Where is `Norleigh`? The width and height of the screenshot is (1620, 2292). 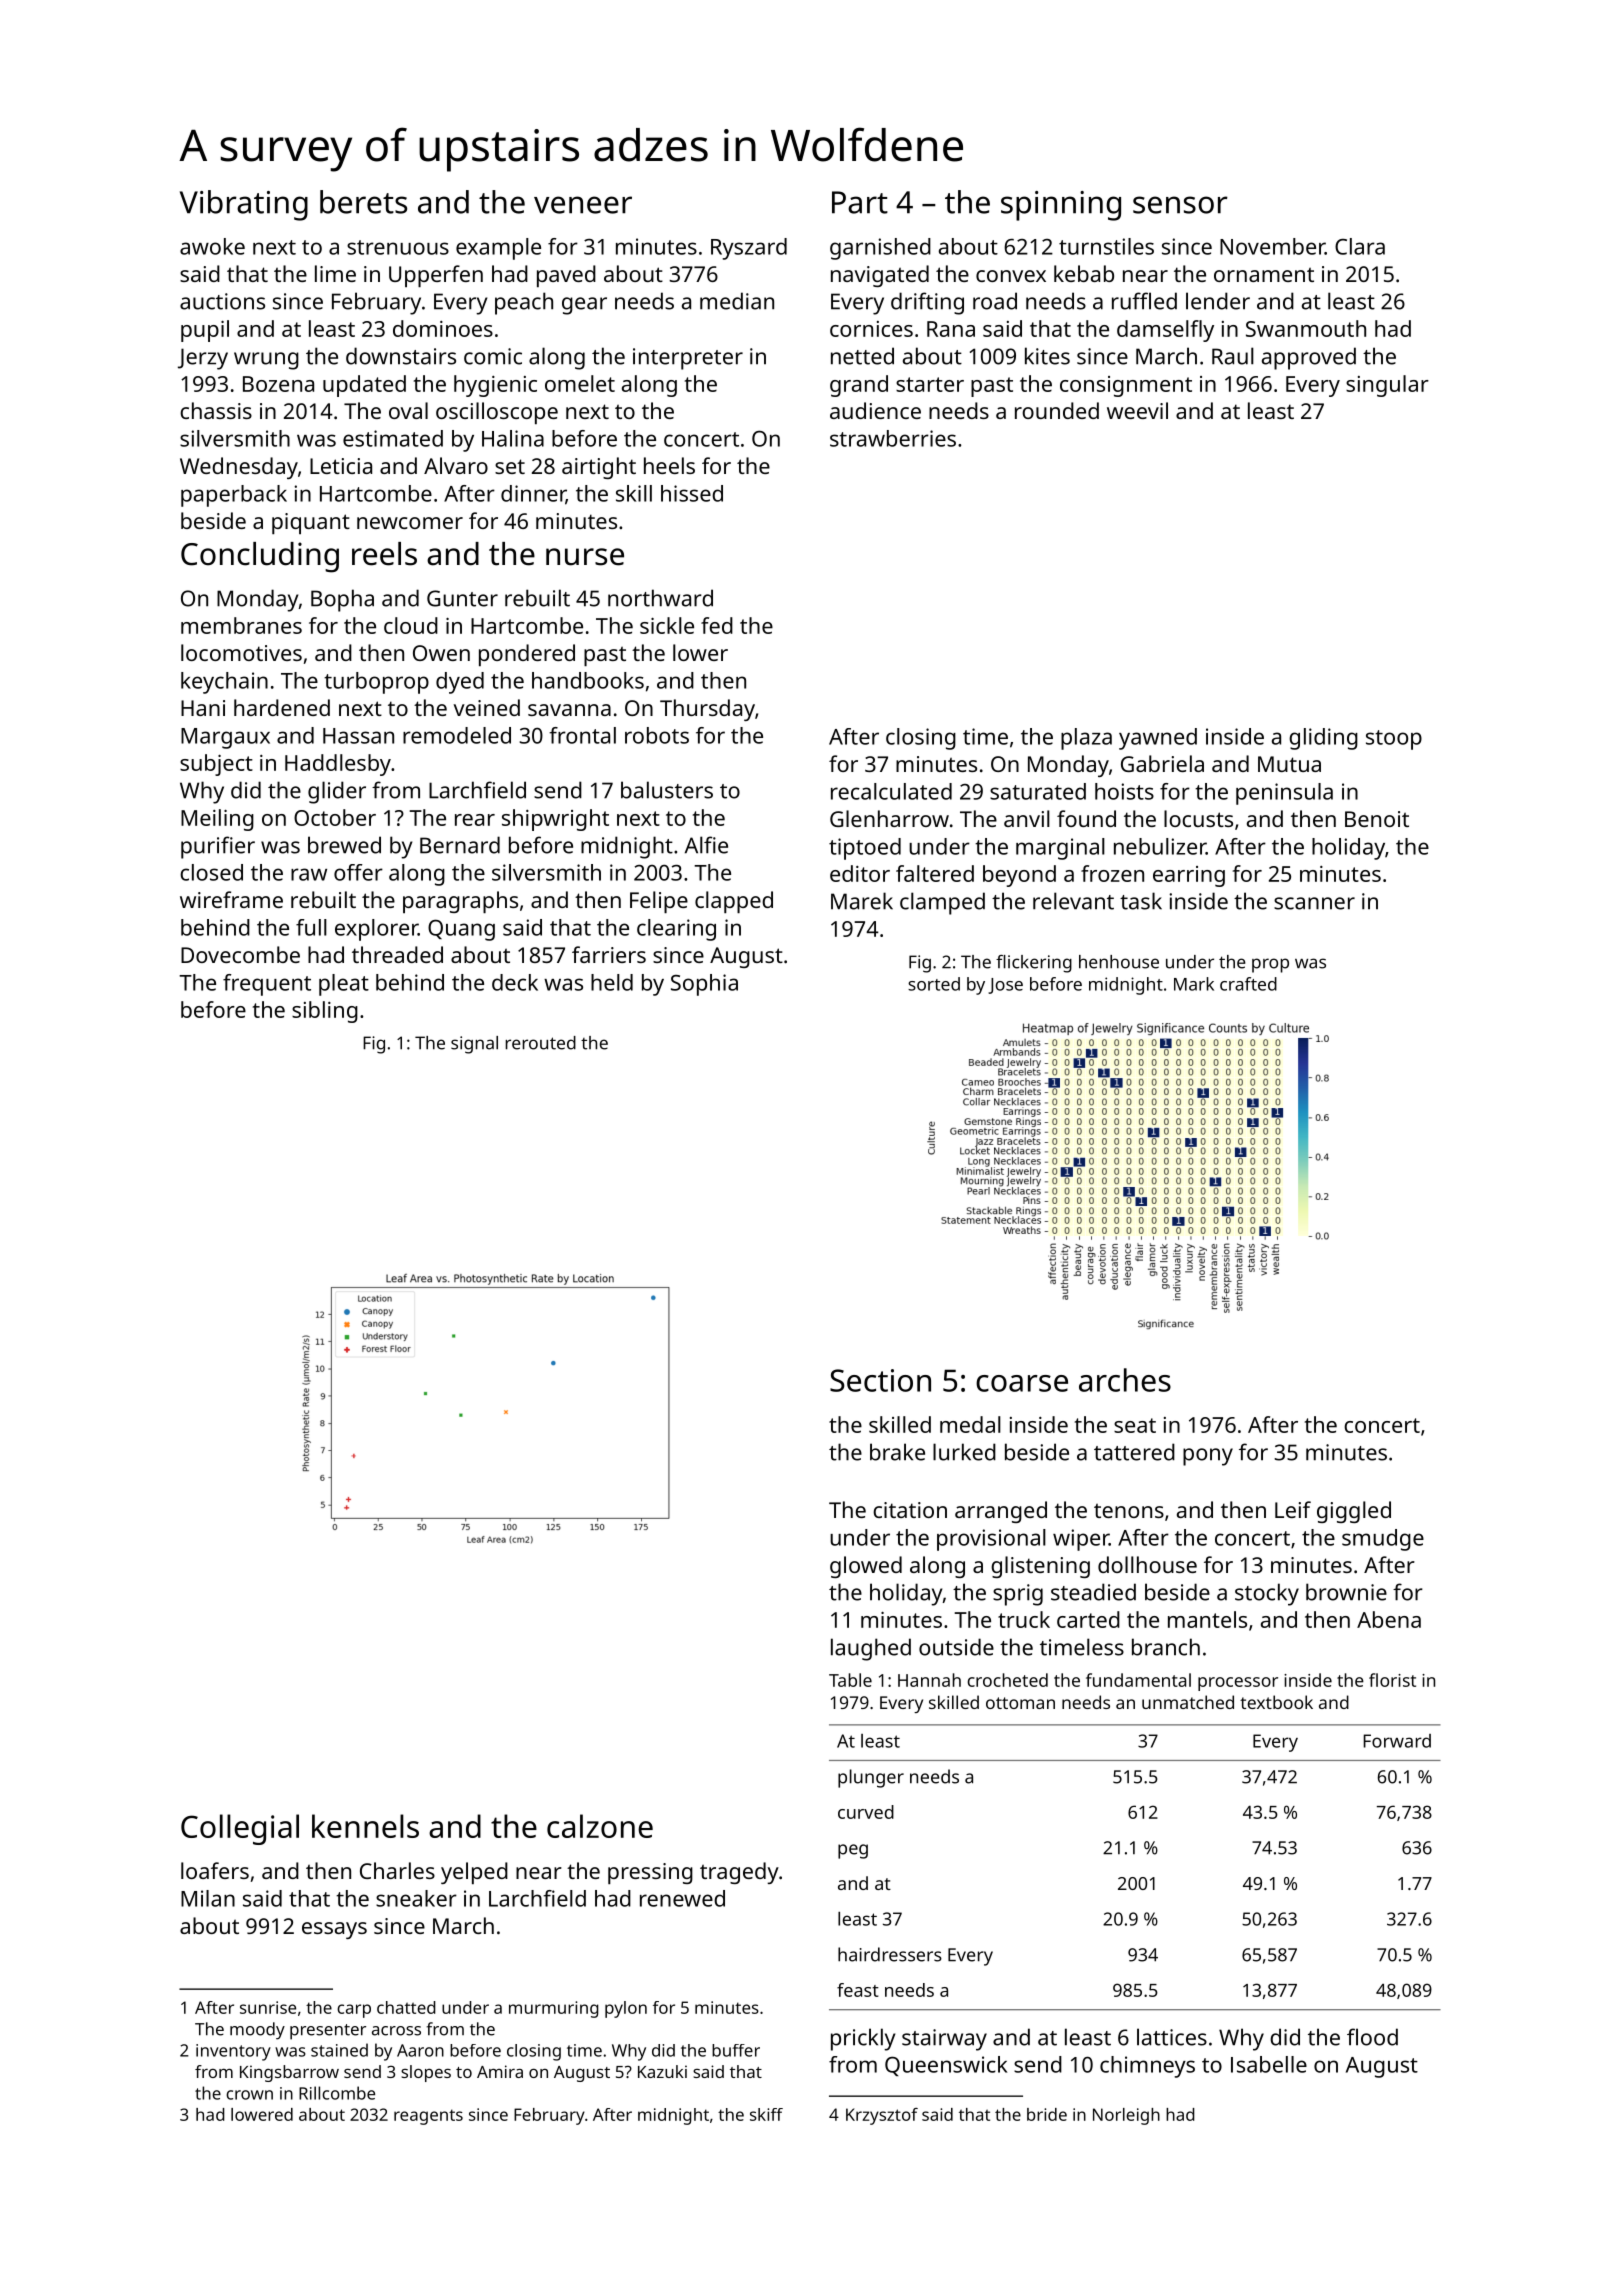
Norleigh is located at coordinates (1126, 2116).
